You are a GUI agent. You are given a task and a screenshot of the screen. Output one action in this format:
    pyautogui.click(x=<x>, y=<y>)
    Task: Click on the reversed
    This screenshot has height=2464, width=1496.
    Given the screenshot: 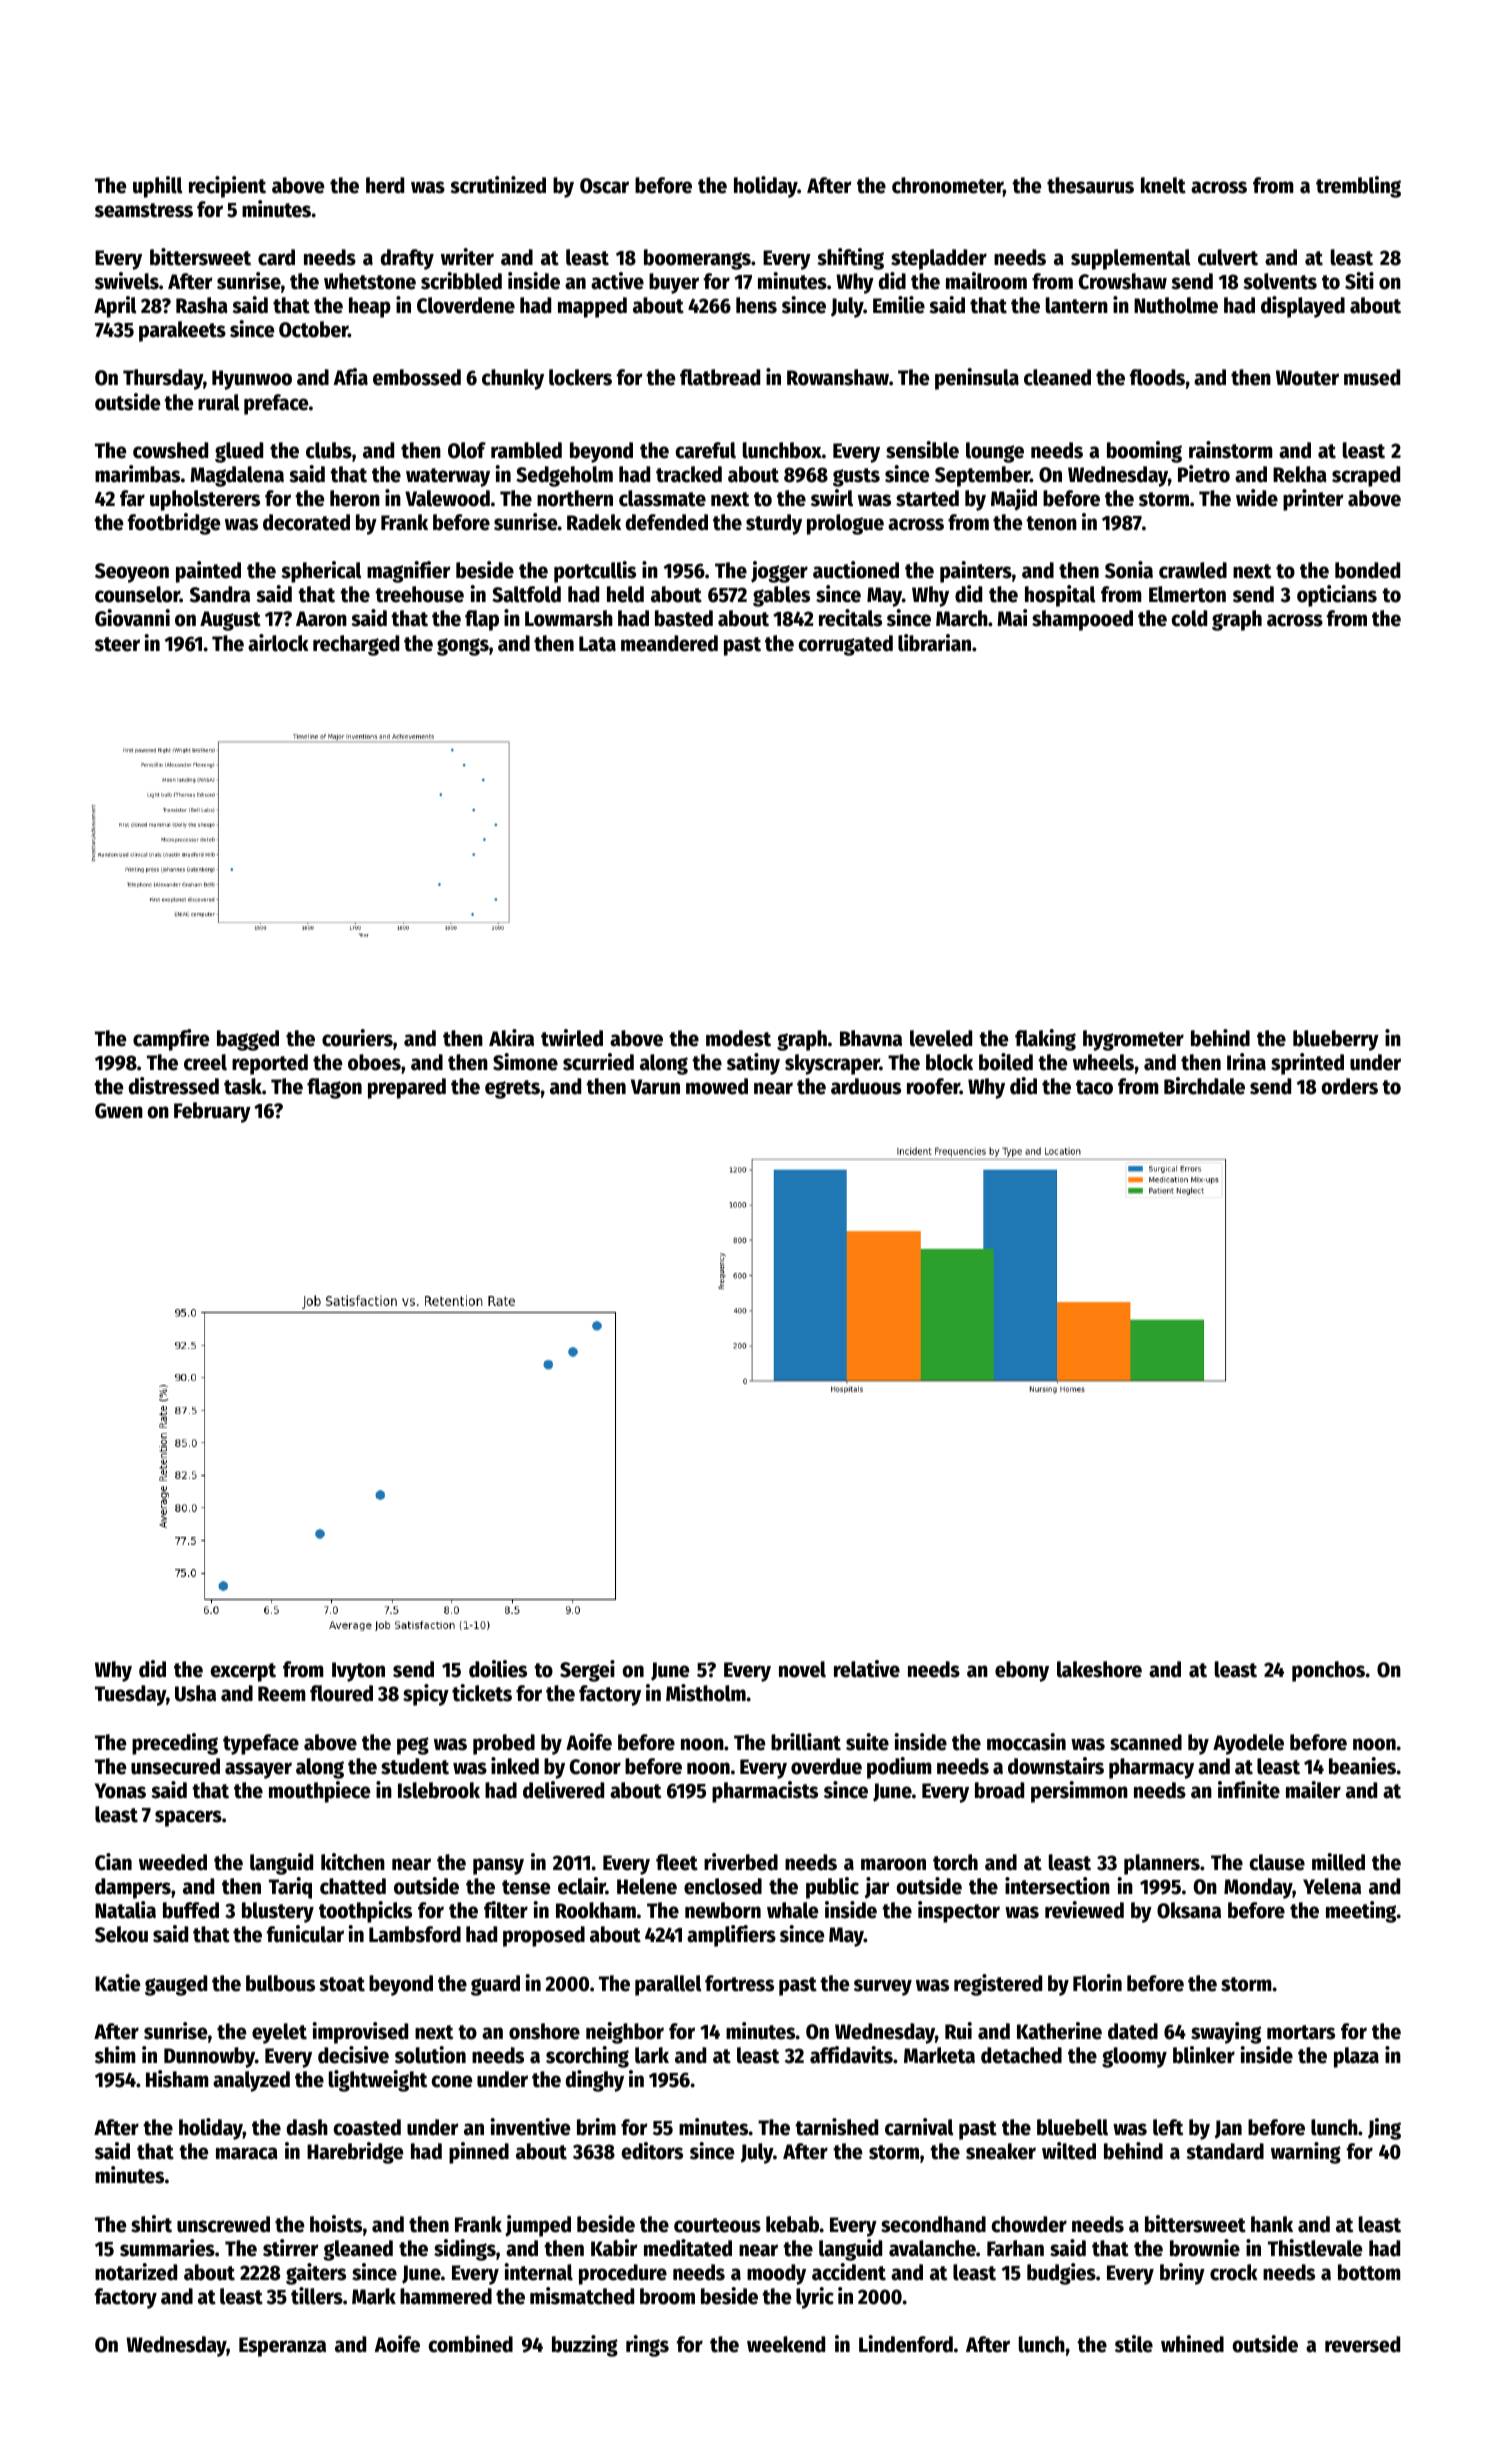 What is the action you would take?
    pyautogui.click(x=1362, y=2344)
